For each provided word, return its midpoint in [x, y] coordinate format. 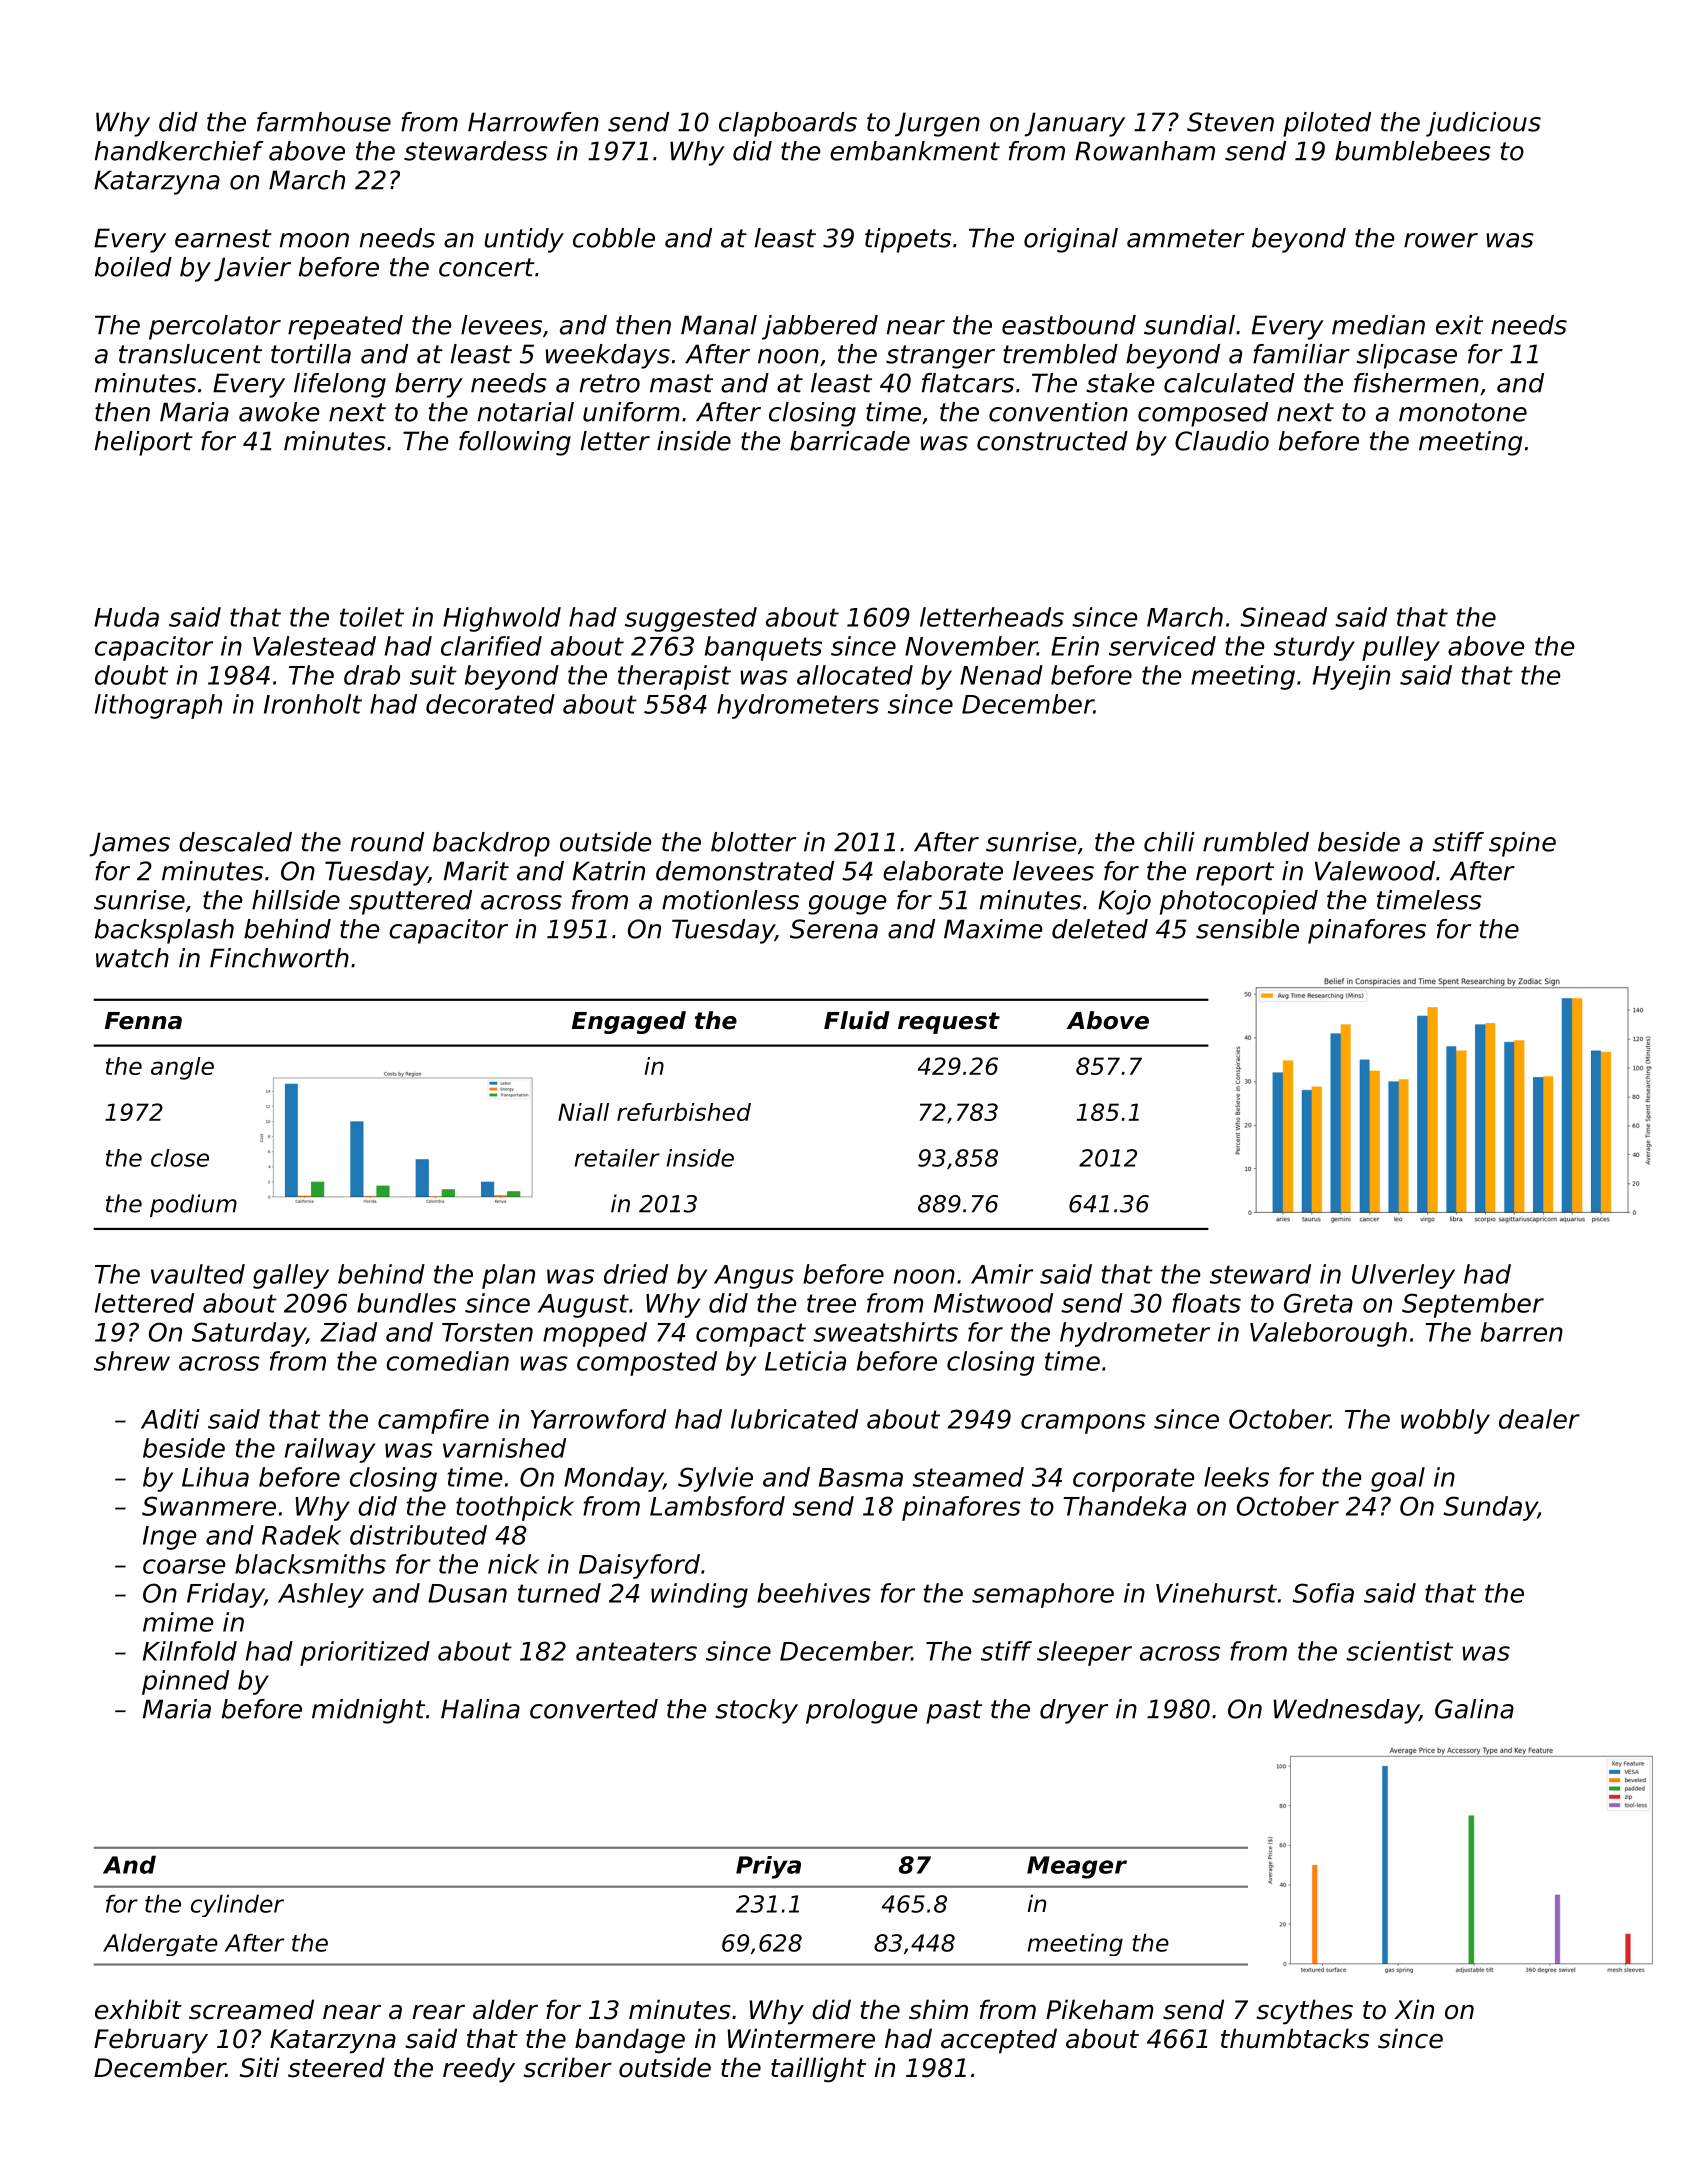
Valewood [1375, 871]
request [949, 1023]
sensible [1247, 929]
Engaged [629, 1022]
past [954, 1712]
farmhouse [324, 122]
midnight [368, 1711]
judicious [1483, 124]
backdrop [491, 844]
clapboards [788, 124]
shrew [132, 1361]
